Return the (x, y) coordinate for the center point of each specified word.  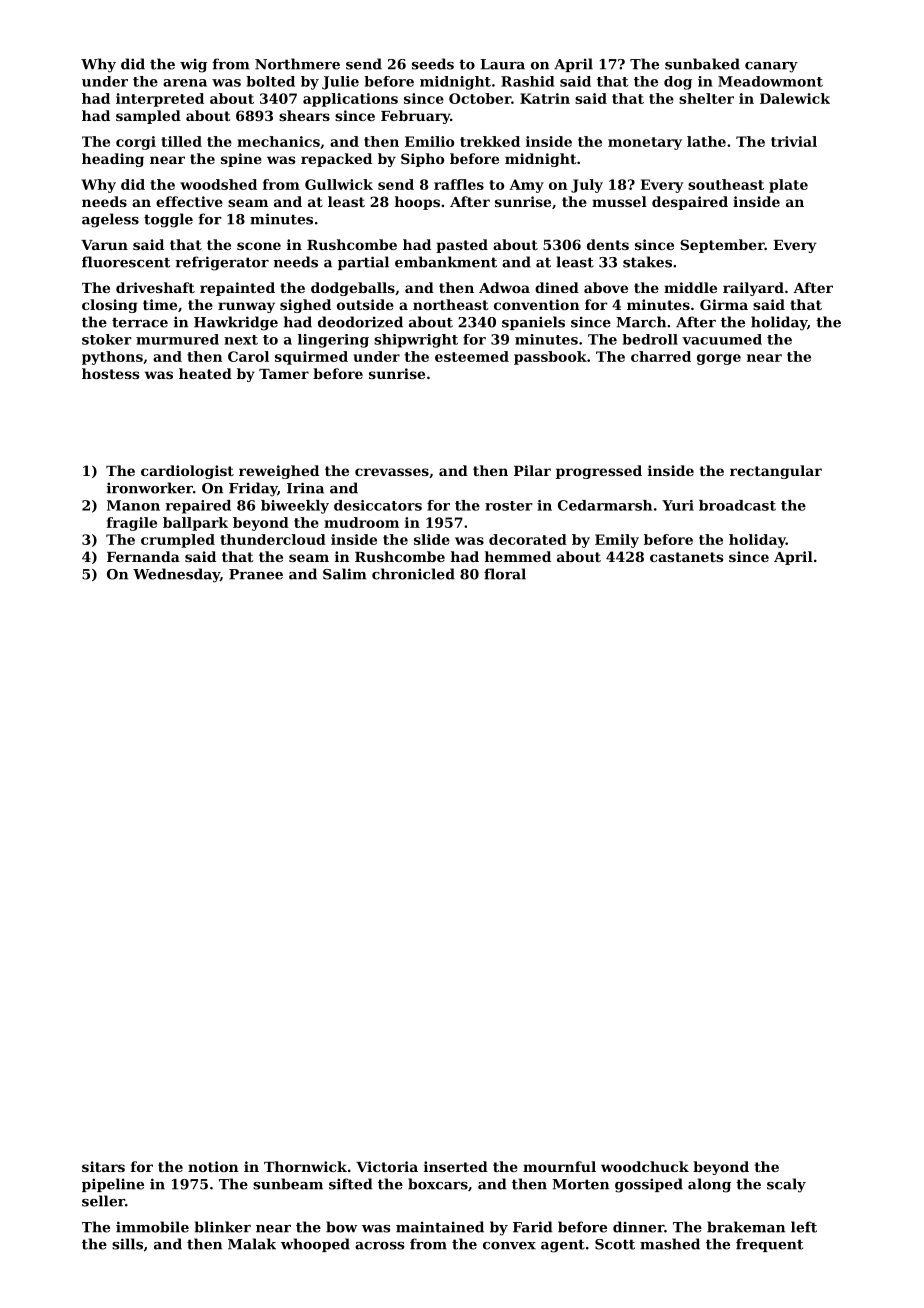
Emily (617, 541)
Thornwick (305, 1166)
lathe (706, 141)
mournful (559, 1166)
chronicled (413, 574)
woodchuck (645, 1166)
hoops (417, 203)
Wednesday (176, 575)
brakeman (746, 1227)
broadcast (737, 505)
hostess (110, 373)
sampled (148, 117)
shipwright (416, 341)
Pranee (256, 574)
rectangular (776, 472)
